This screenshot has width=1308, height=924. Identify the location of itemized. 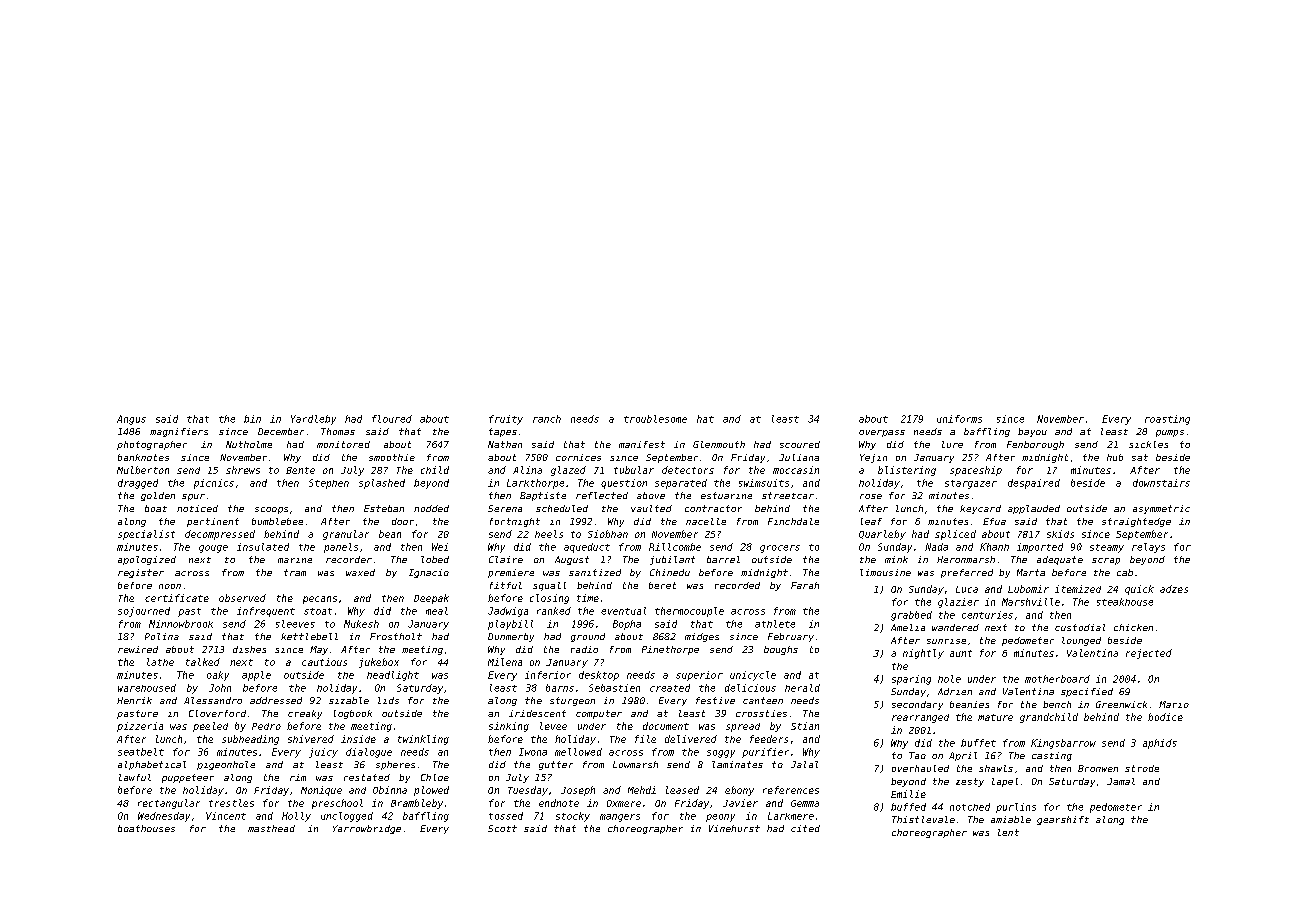
(1078, 589).
